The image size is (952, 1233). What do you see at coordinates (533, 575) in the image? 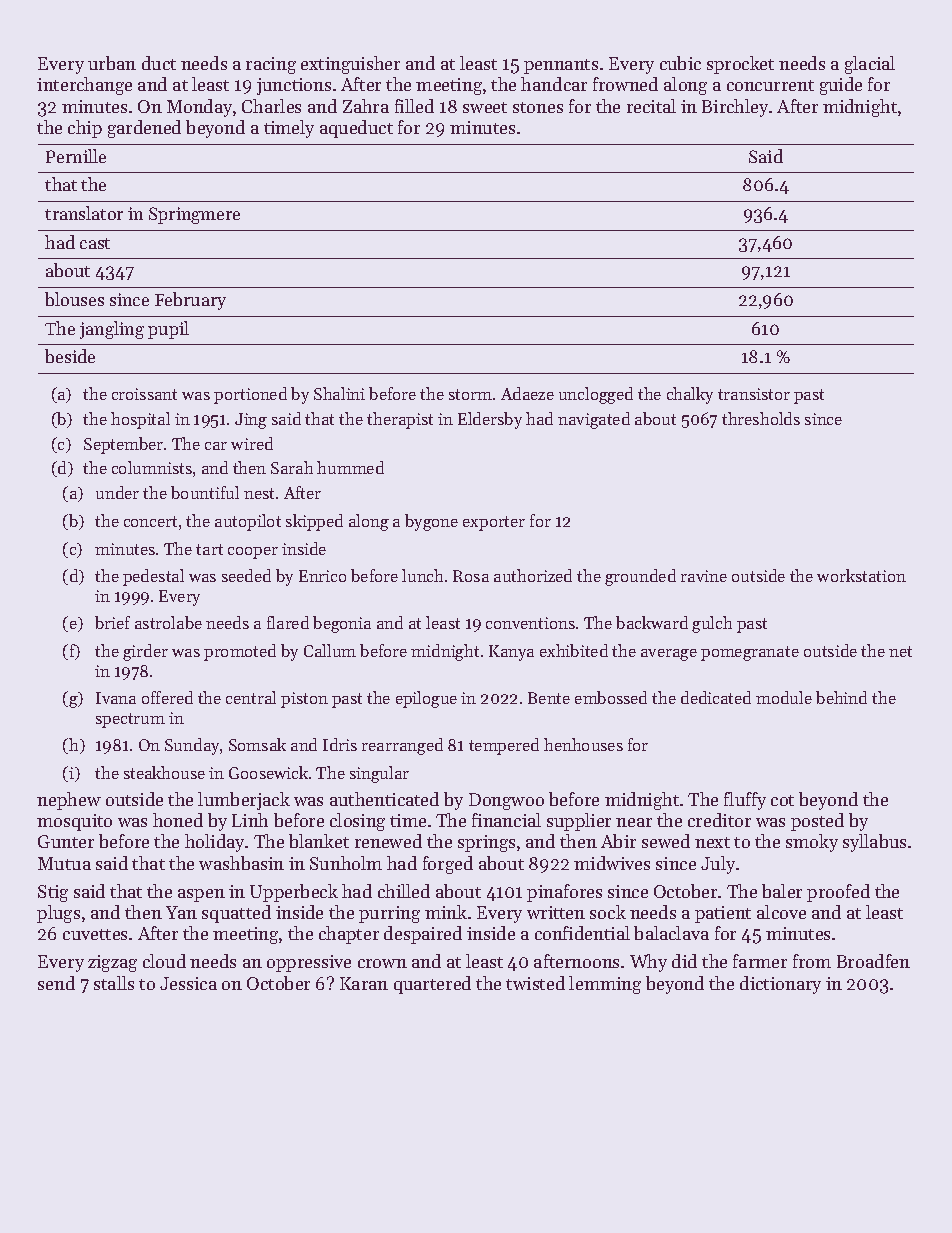
I see `authorized` at bounding box center [533, 575].
